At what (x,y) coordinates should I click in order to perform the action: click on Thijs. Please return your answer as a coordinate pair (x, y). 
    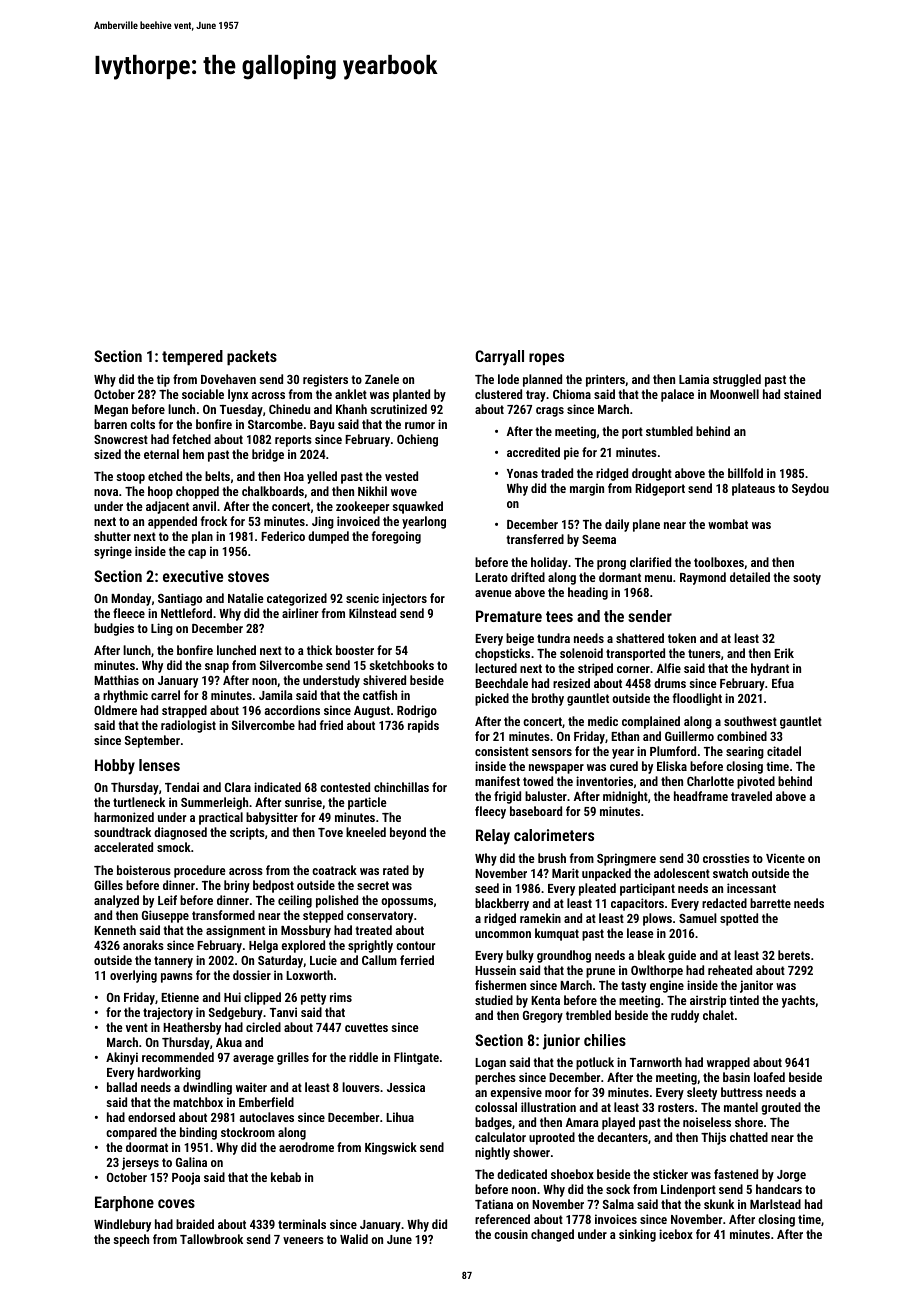
    Looking at the image, I should click on (713, 1138).
